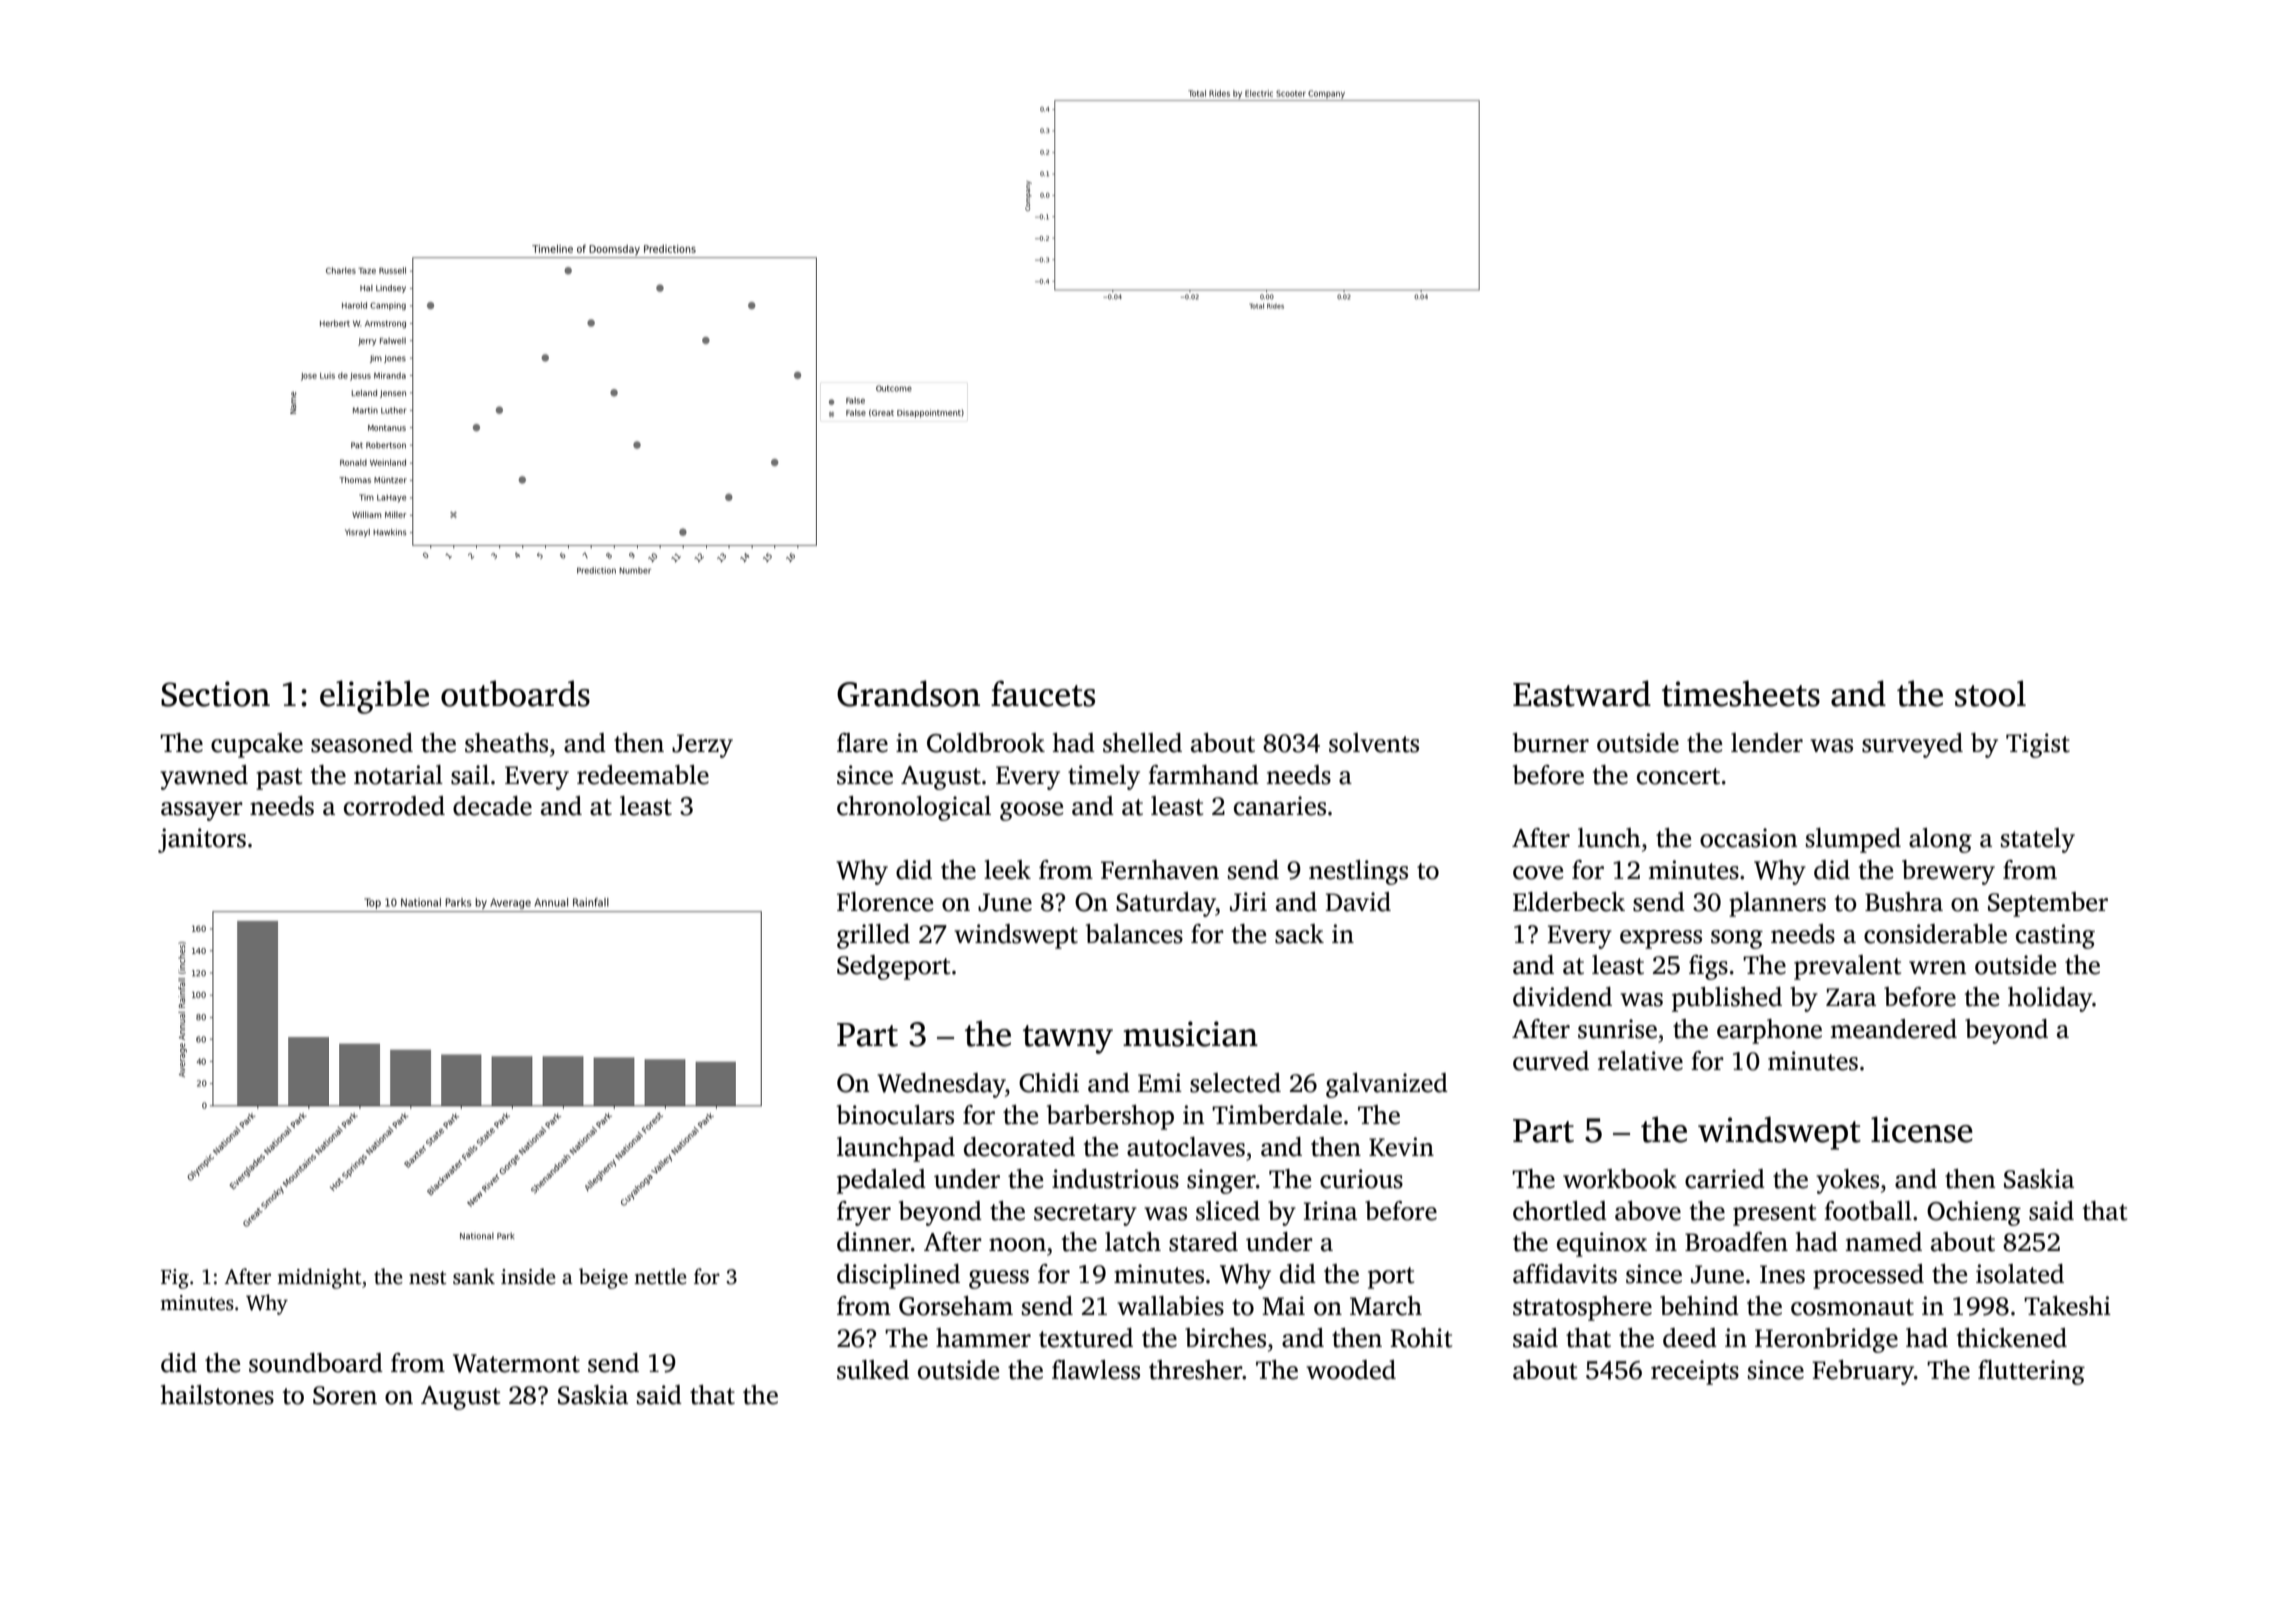 This screenshot has height=1620, width=2292. I want to click on Ochieng, so click(1974, 1213).
